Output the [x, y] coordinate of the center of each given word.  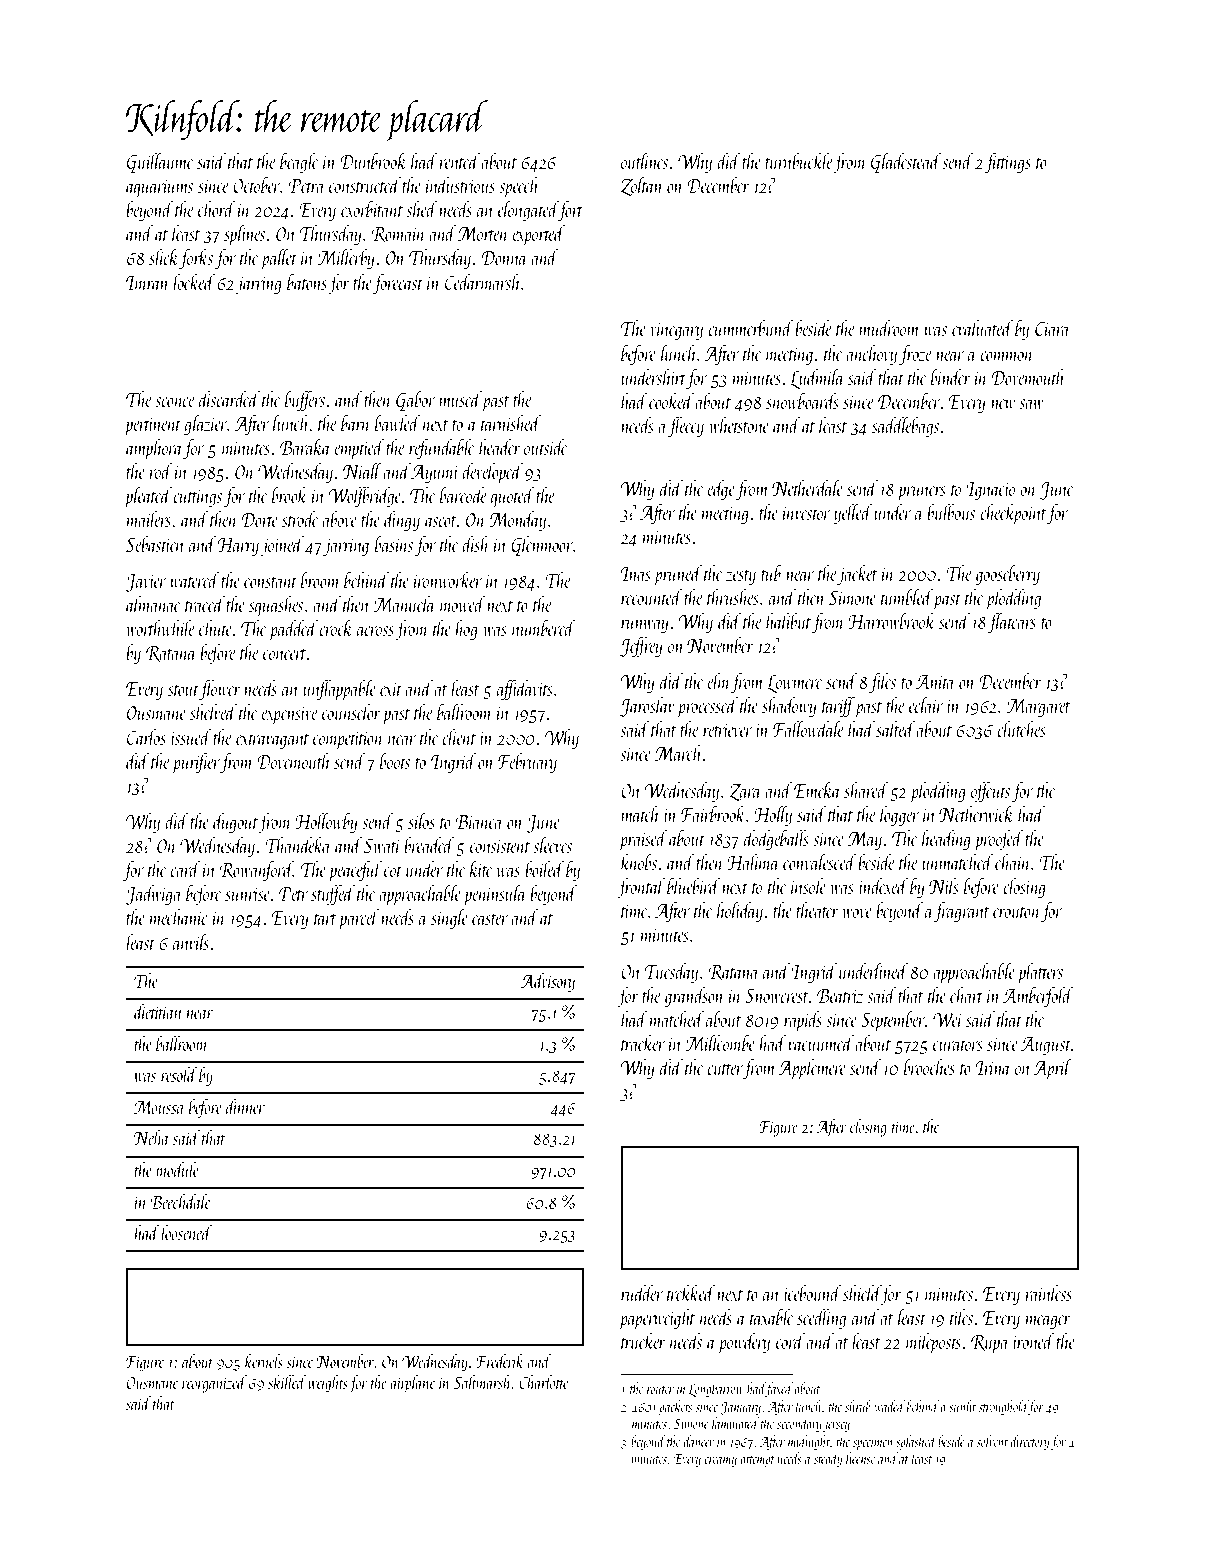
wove [857, 913]
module [177, 1169]
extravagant [272, 741]
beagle [299, 163]
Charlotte [544, 1382]
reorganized [214, 1384]
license [860, 1458]
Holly [773, 816]
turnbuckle [799, 161]
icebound [813, 1293]
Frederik [500, 1361]
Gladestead [906, 163]
